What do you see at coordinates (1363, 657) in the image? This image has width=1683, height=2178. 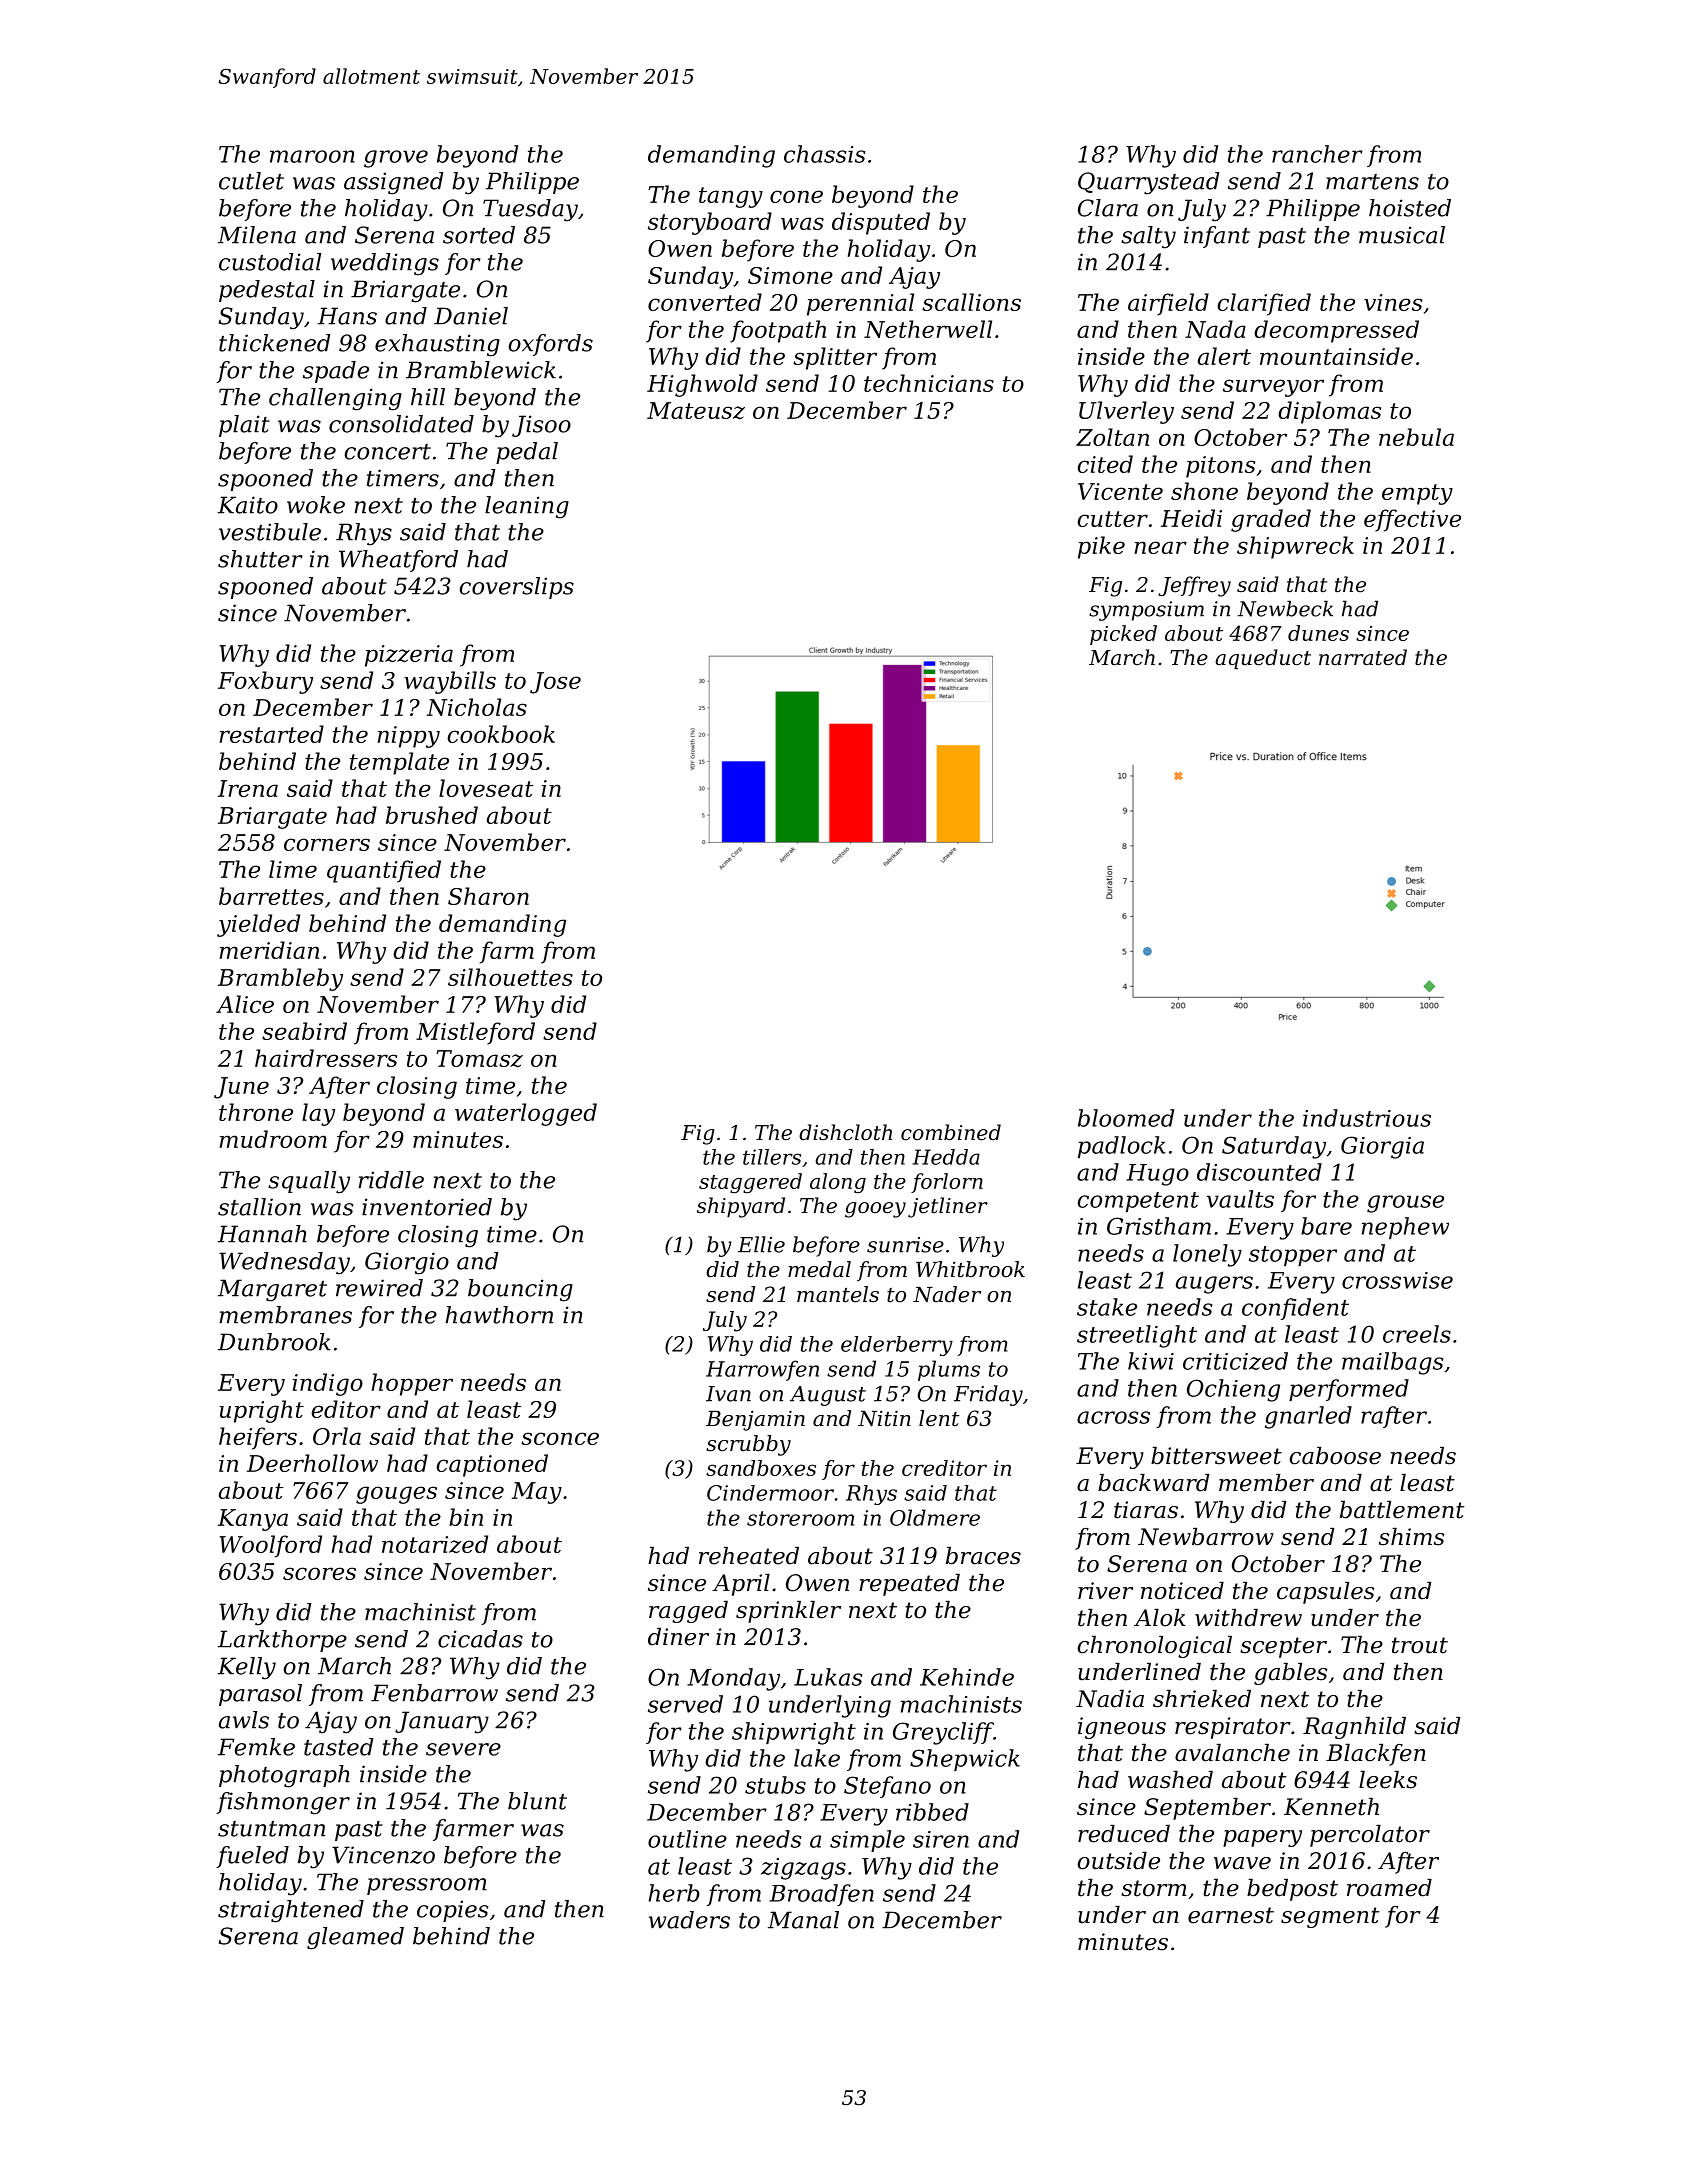 I see `narrated` at bounding box center [1363, 657].
